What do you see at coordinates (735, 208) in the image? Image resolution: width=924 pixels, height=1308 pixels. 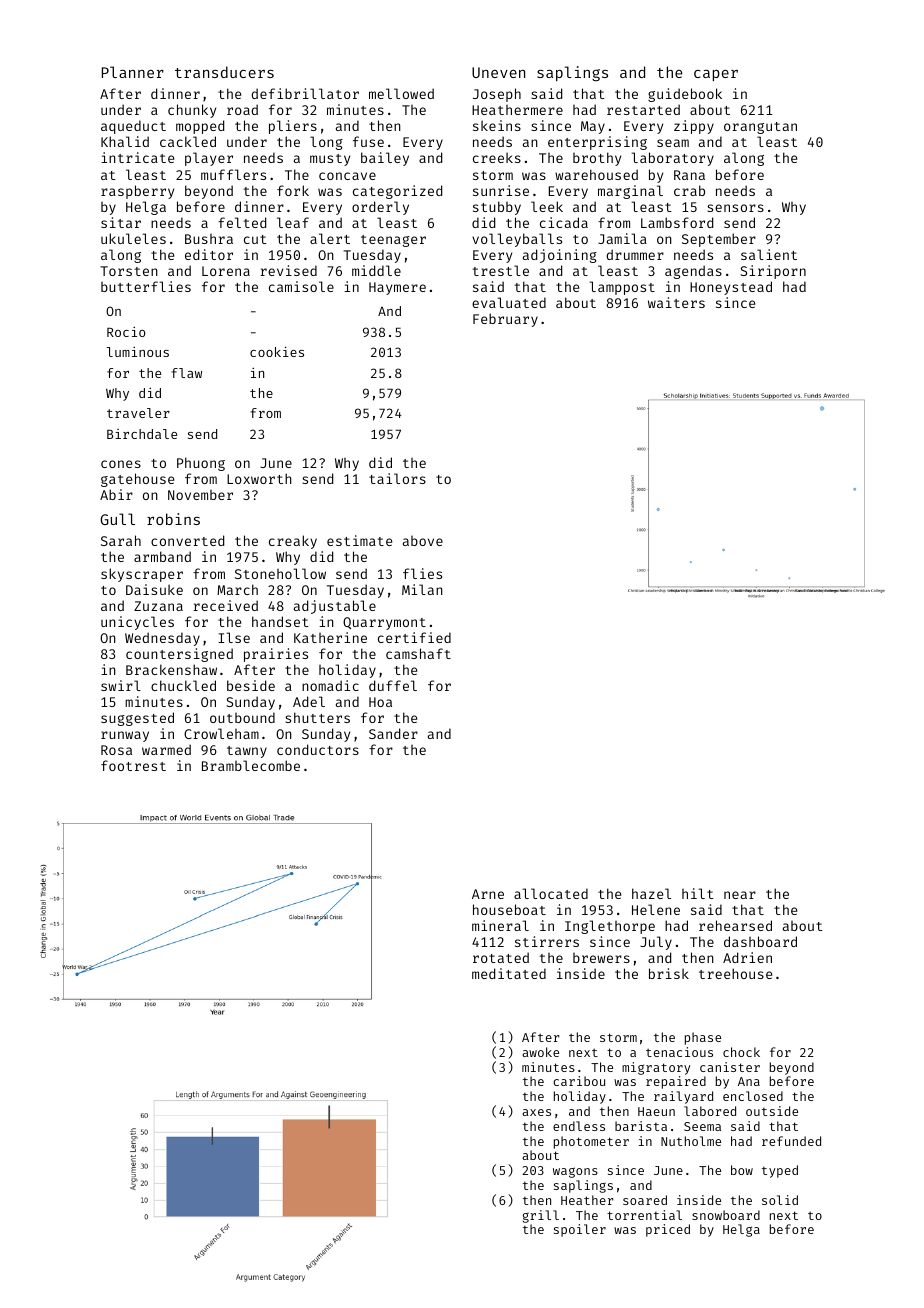 I see `sensors` at bounding box center [735, 208].
